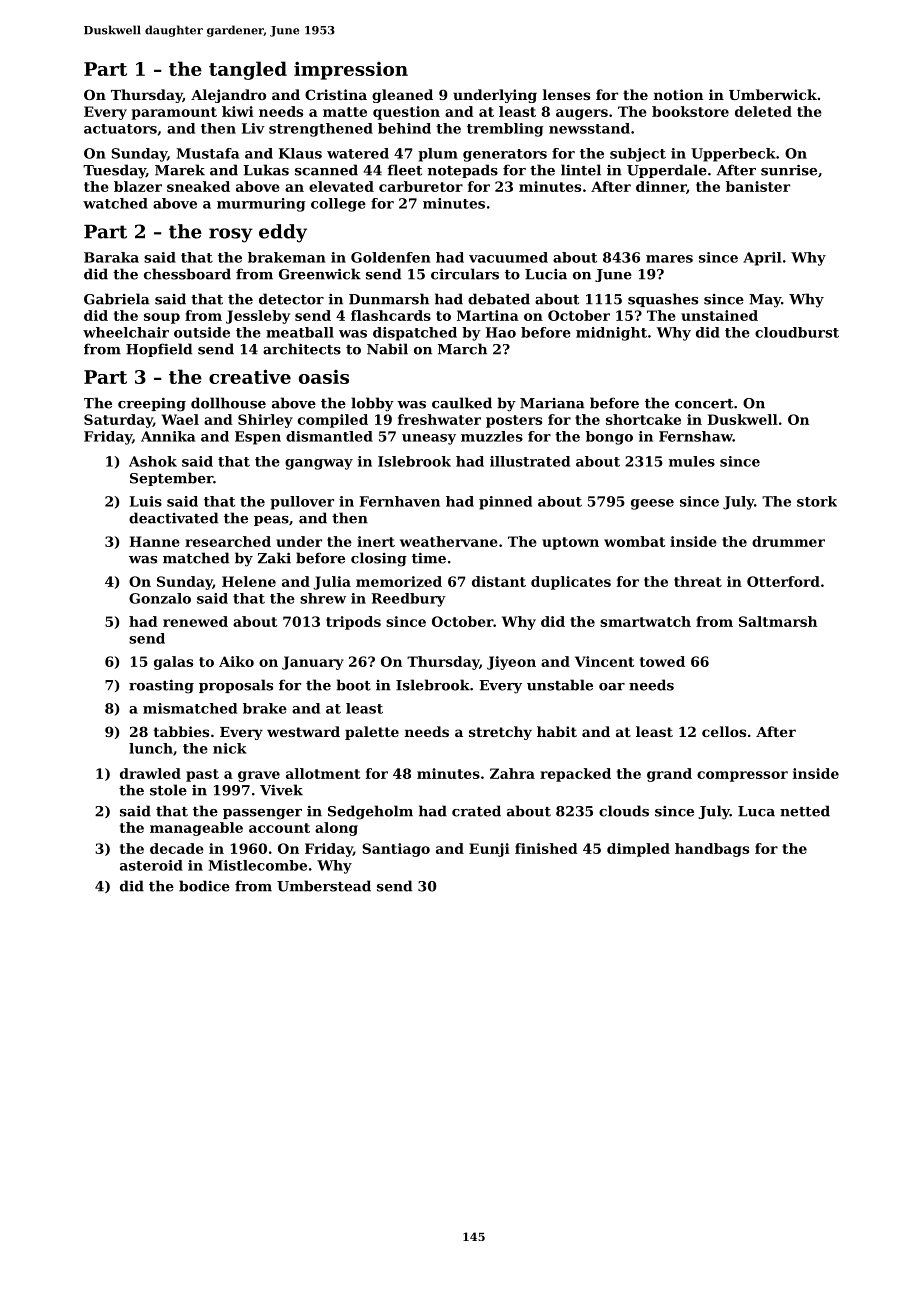 The height and width of the screenshot is (1314, 924). What do you see at coordinates (118, 421) in the screenshot?
I see `Saturday` at bounding box center [118, 421].
